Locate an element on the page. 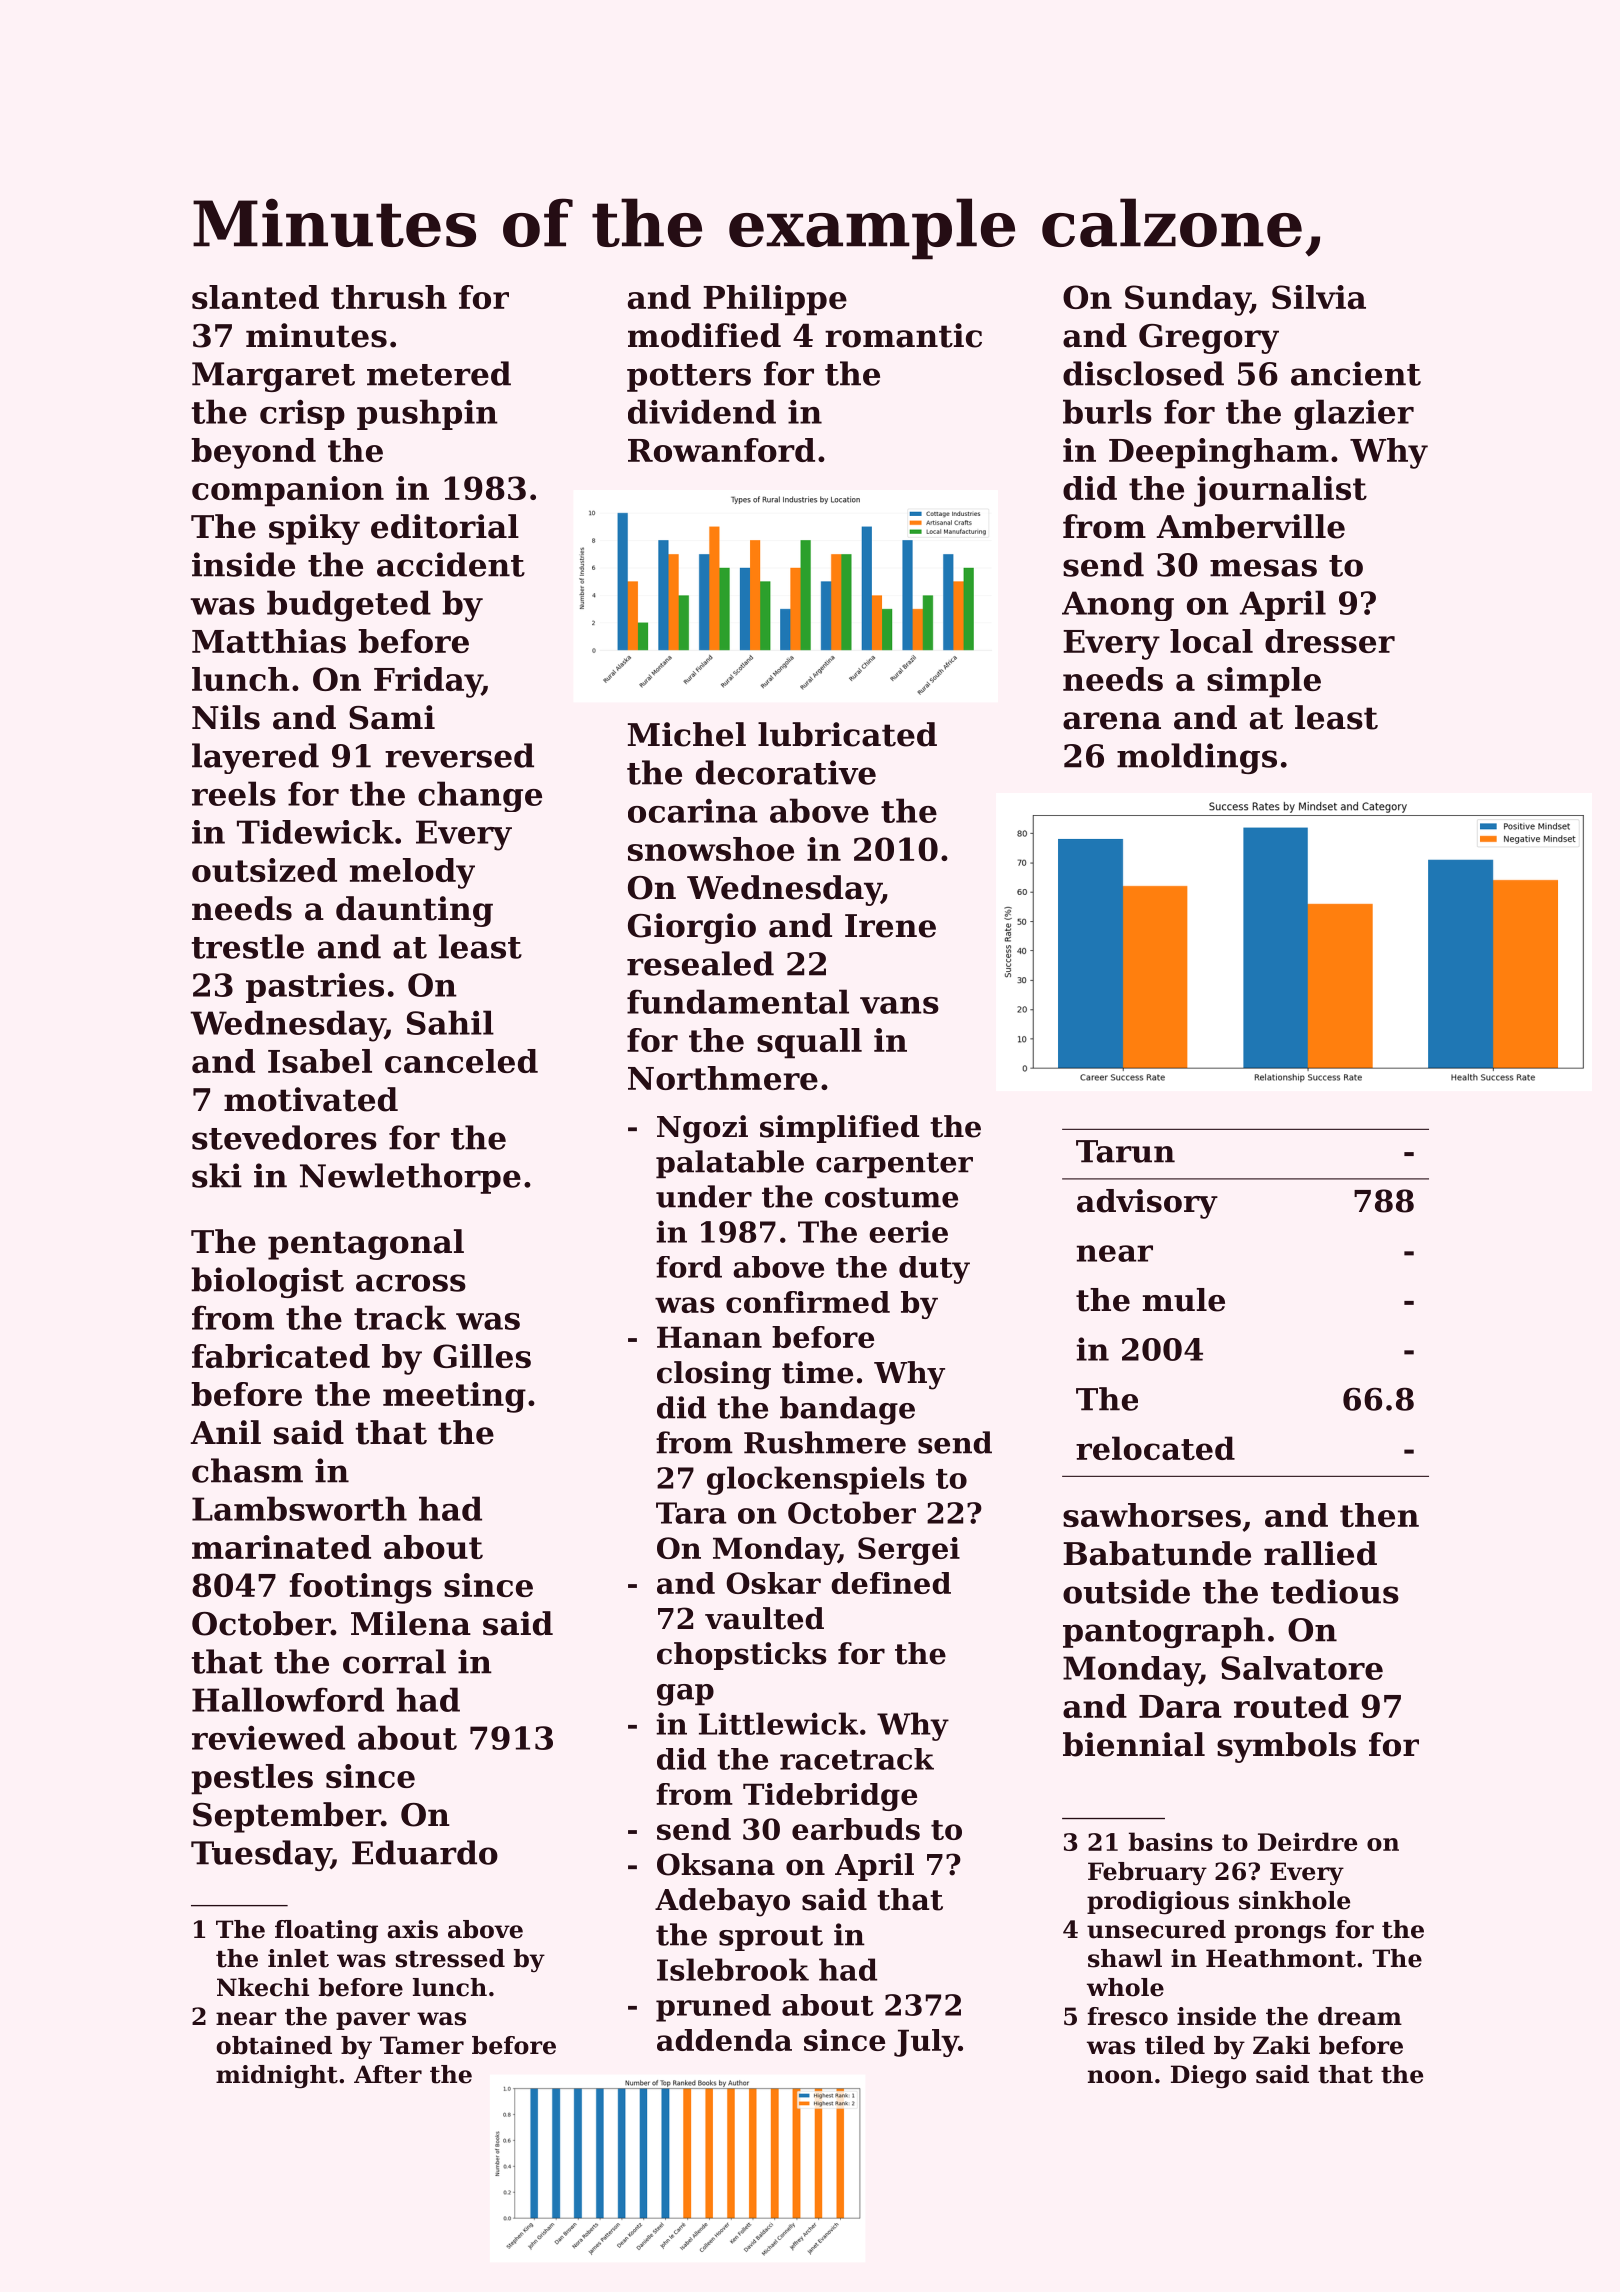 This document has width=1620, height=2292. ocarina is located at coordinates (693, 811).
